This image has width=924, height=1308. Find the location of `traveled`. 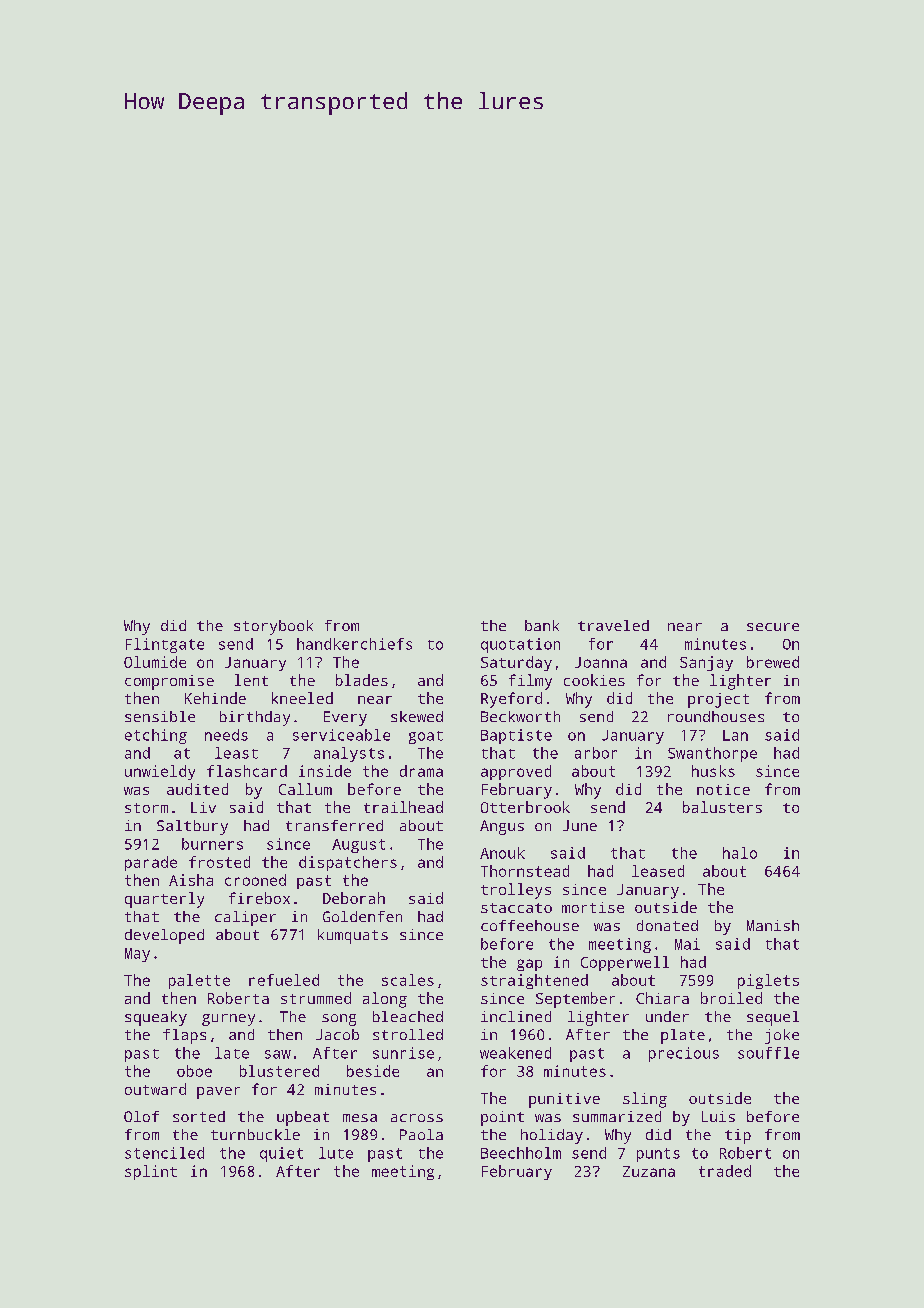

traveled is located at coordinates (613, 625).
